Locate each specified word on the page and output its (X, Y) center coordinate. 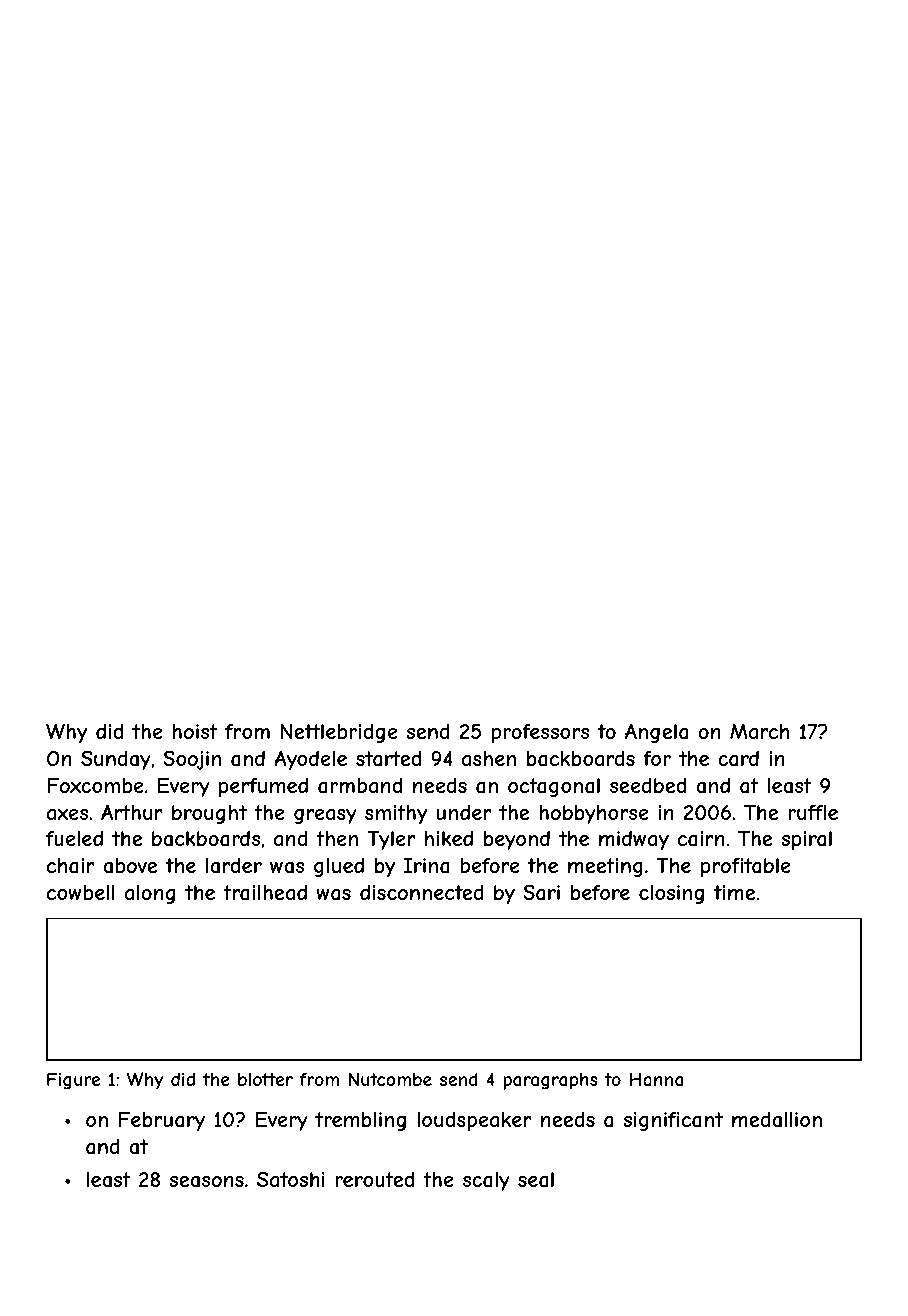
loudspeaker (474, 1121)
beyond (517, 840)
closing (671, 894)
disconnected (422, 892)
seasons (206, 1182)
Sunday (116, 760)
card (738, 758)
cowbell (81, 892)
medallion (777, 1120)
